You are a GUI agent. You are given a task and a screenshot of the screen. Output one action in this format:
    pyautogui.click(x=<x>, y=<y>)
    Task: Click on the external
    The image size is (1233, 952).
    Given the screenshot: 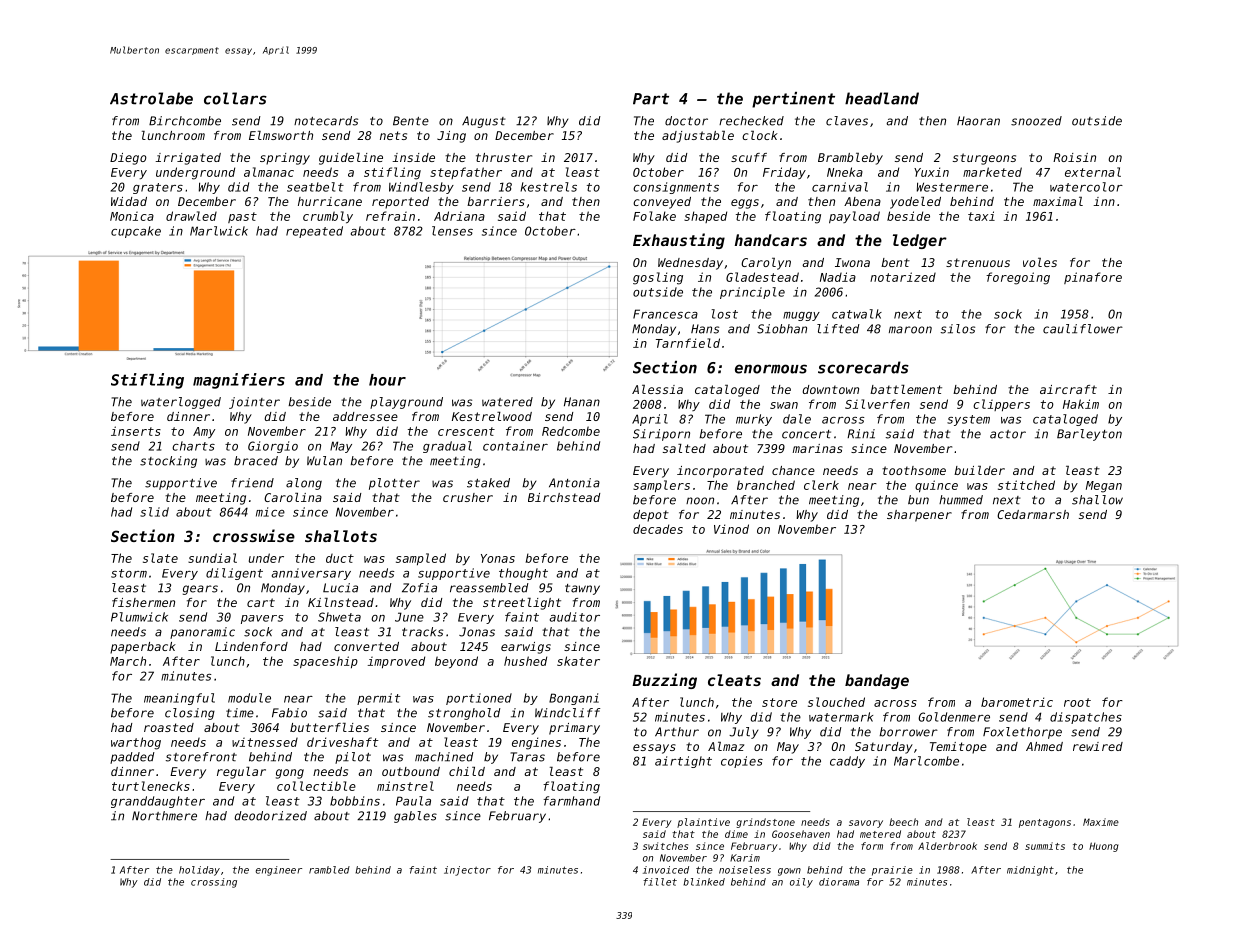 What is the action you would take?
    pyautogui.click(x=1093, y=172)
